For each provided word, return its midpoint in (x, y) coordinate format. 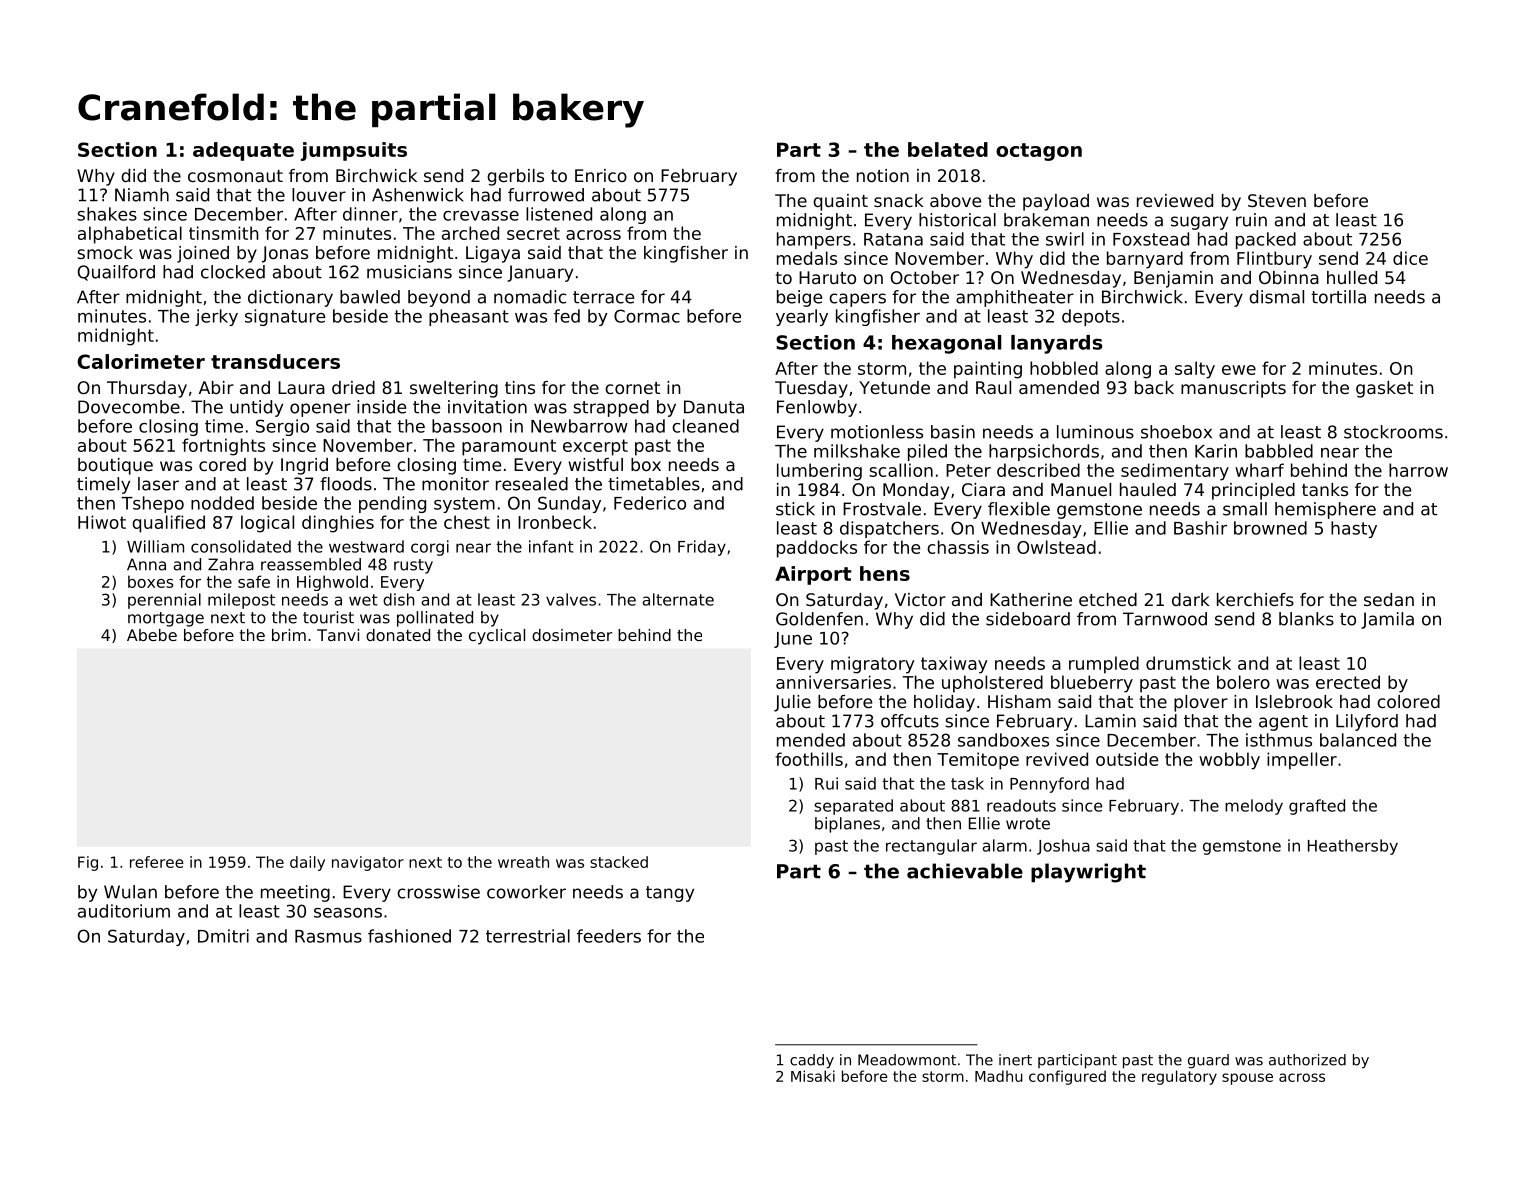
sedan (1389, 599)
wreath (523, 862)
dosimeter (572, 635)
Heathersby (1353, 847)
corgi (430, 548)
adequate (243, 151)
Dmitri (223, 936)
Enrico (601, 175)
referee (157, 862)
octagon (1039, 152)
